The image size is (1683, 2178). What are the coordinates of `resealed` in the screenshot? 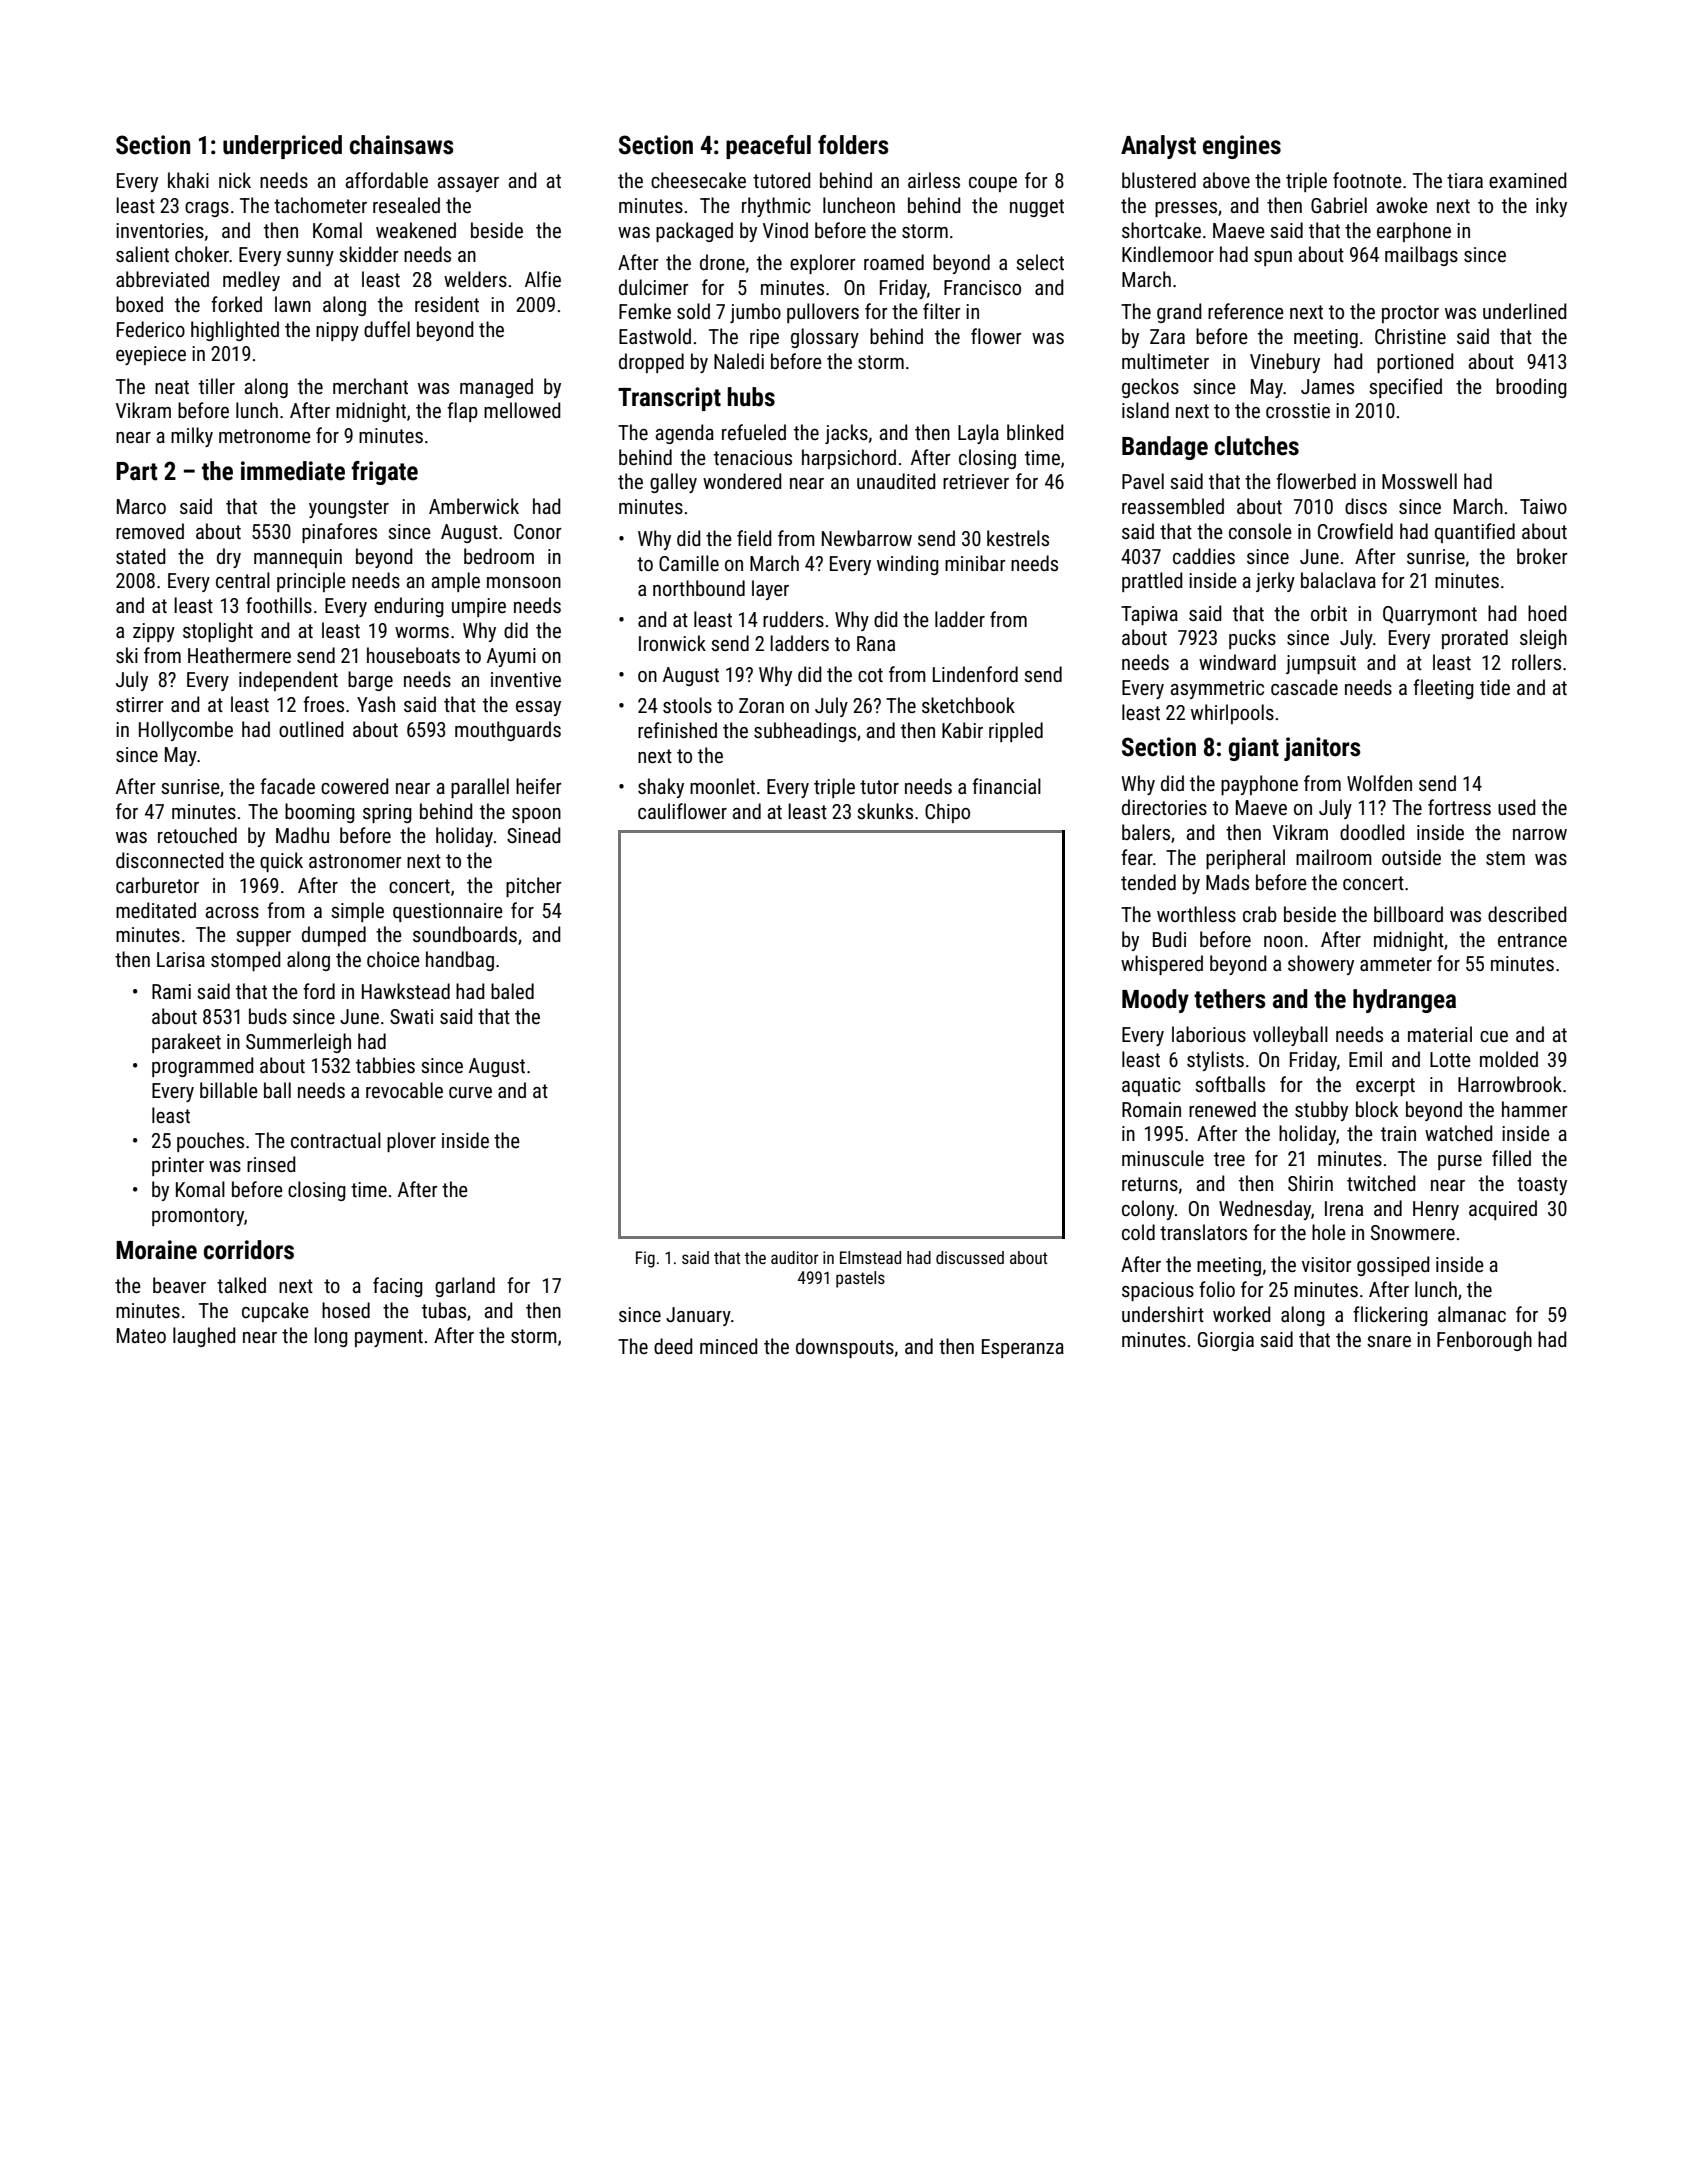 It's located at (406, 205).
